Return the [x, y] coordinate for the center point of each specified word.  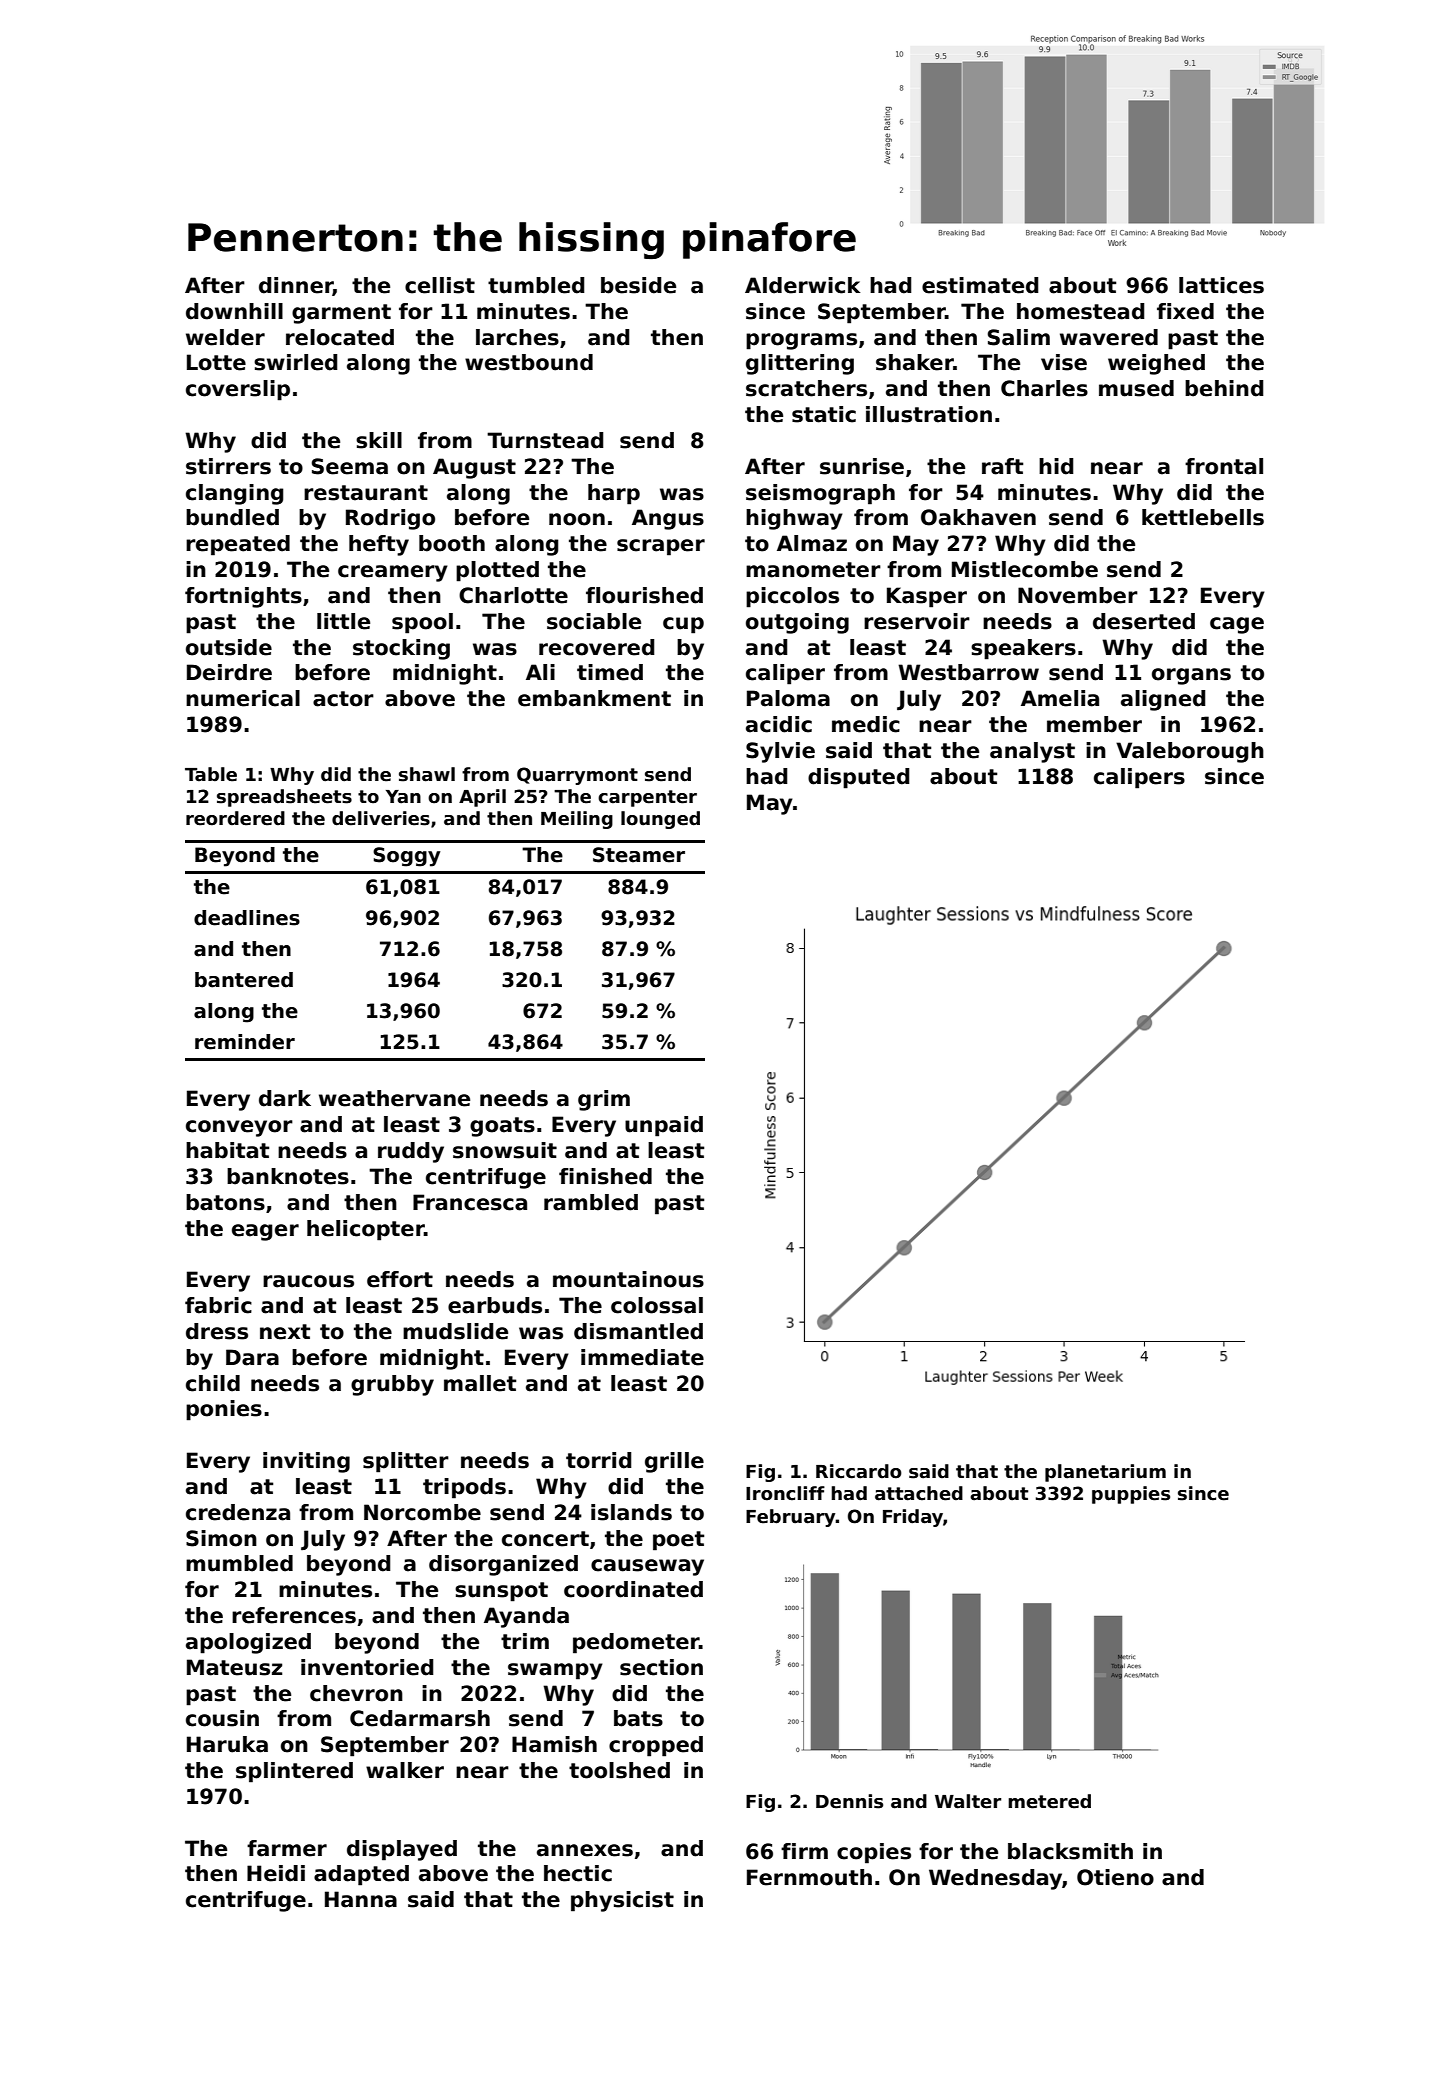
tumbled [536, 285]
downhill [234, 311]
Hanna [361, 1899]
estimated [980, 285]
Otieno [1115, 1877]
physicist [622, 1901]
